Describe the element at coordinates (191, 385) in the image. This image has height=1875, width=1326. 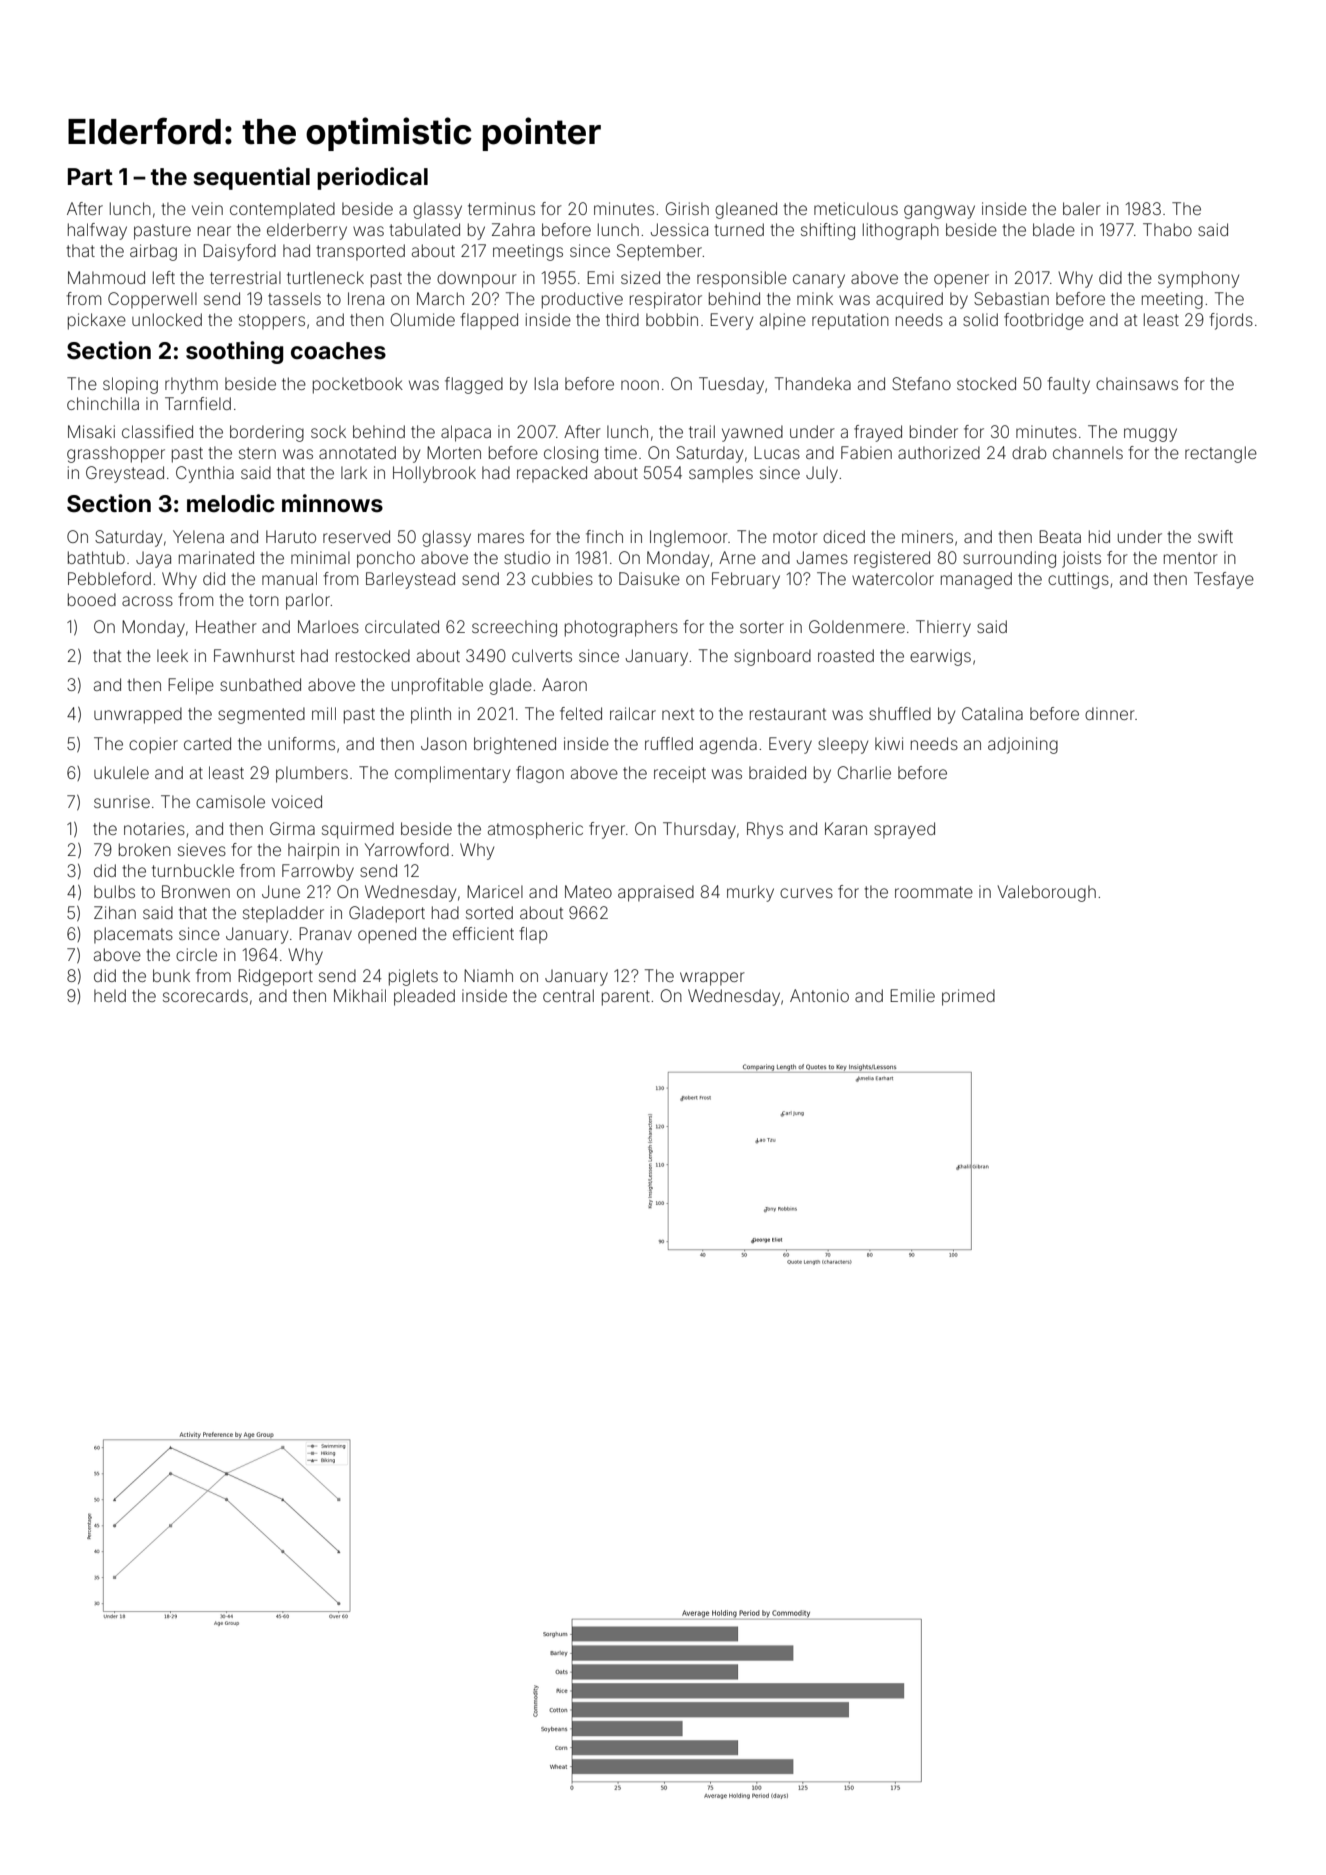
I see `rhythm` at that location.
